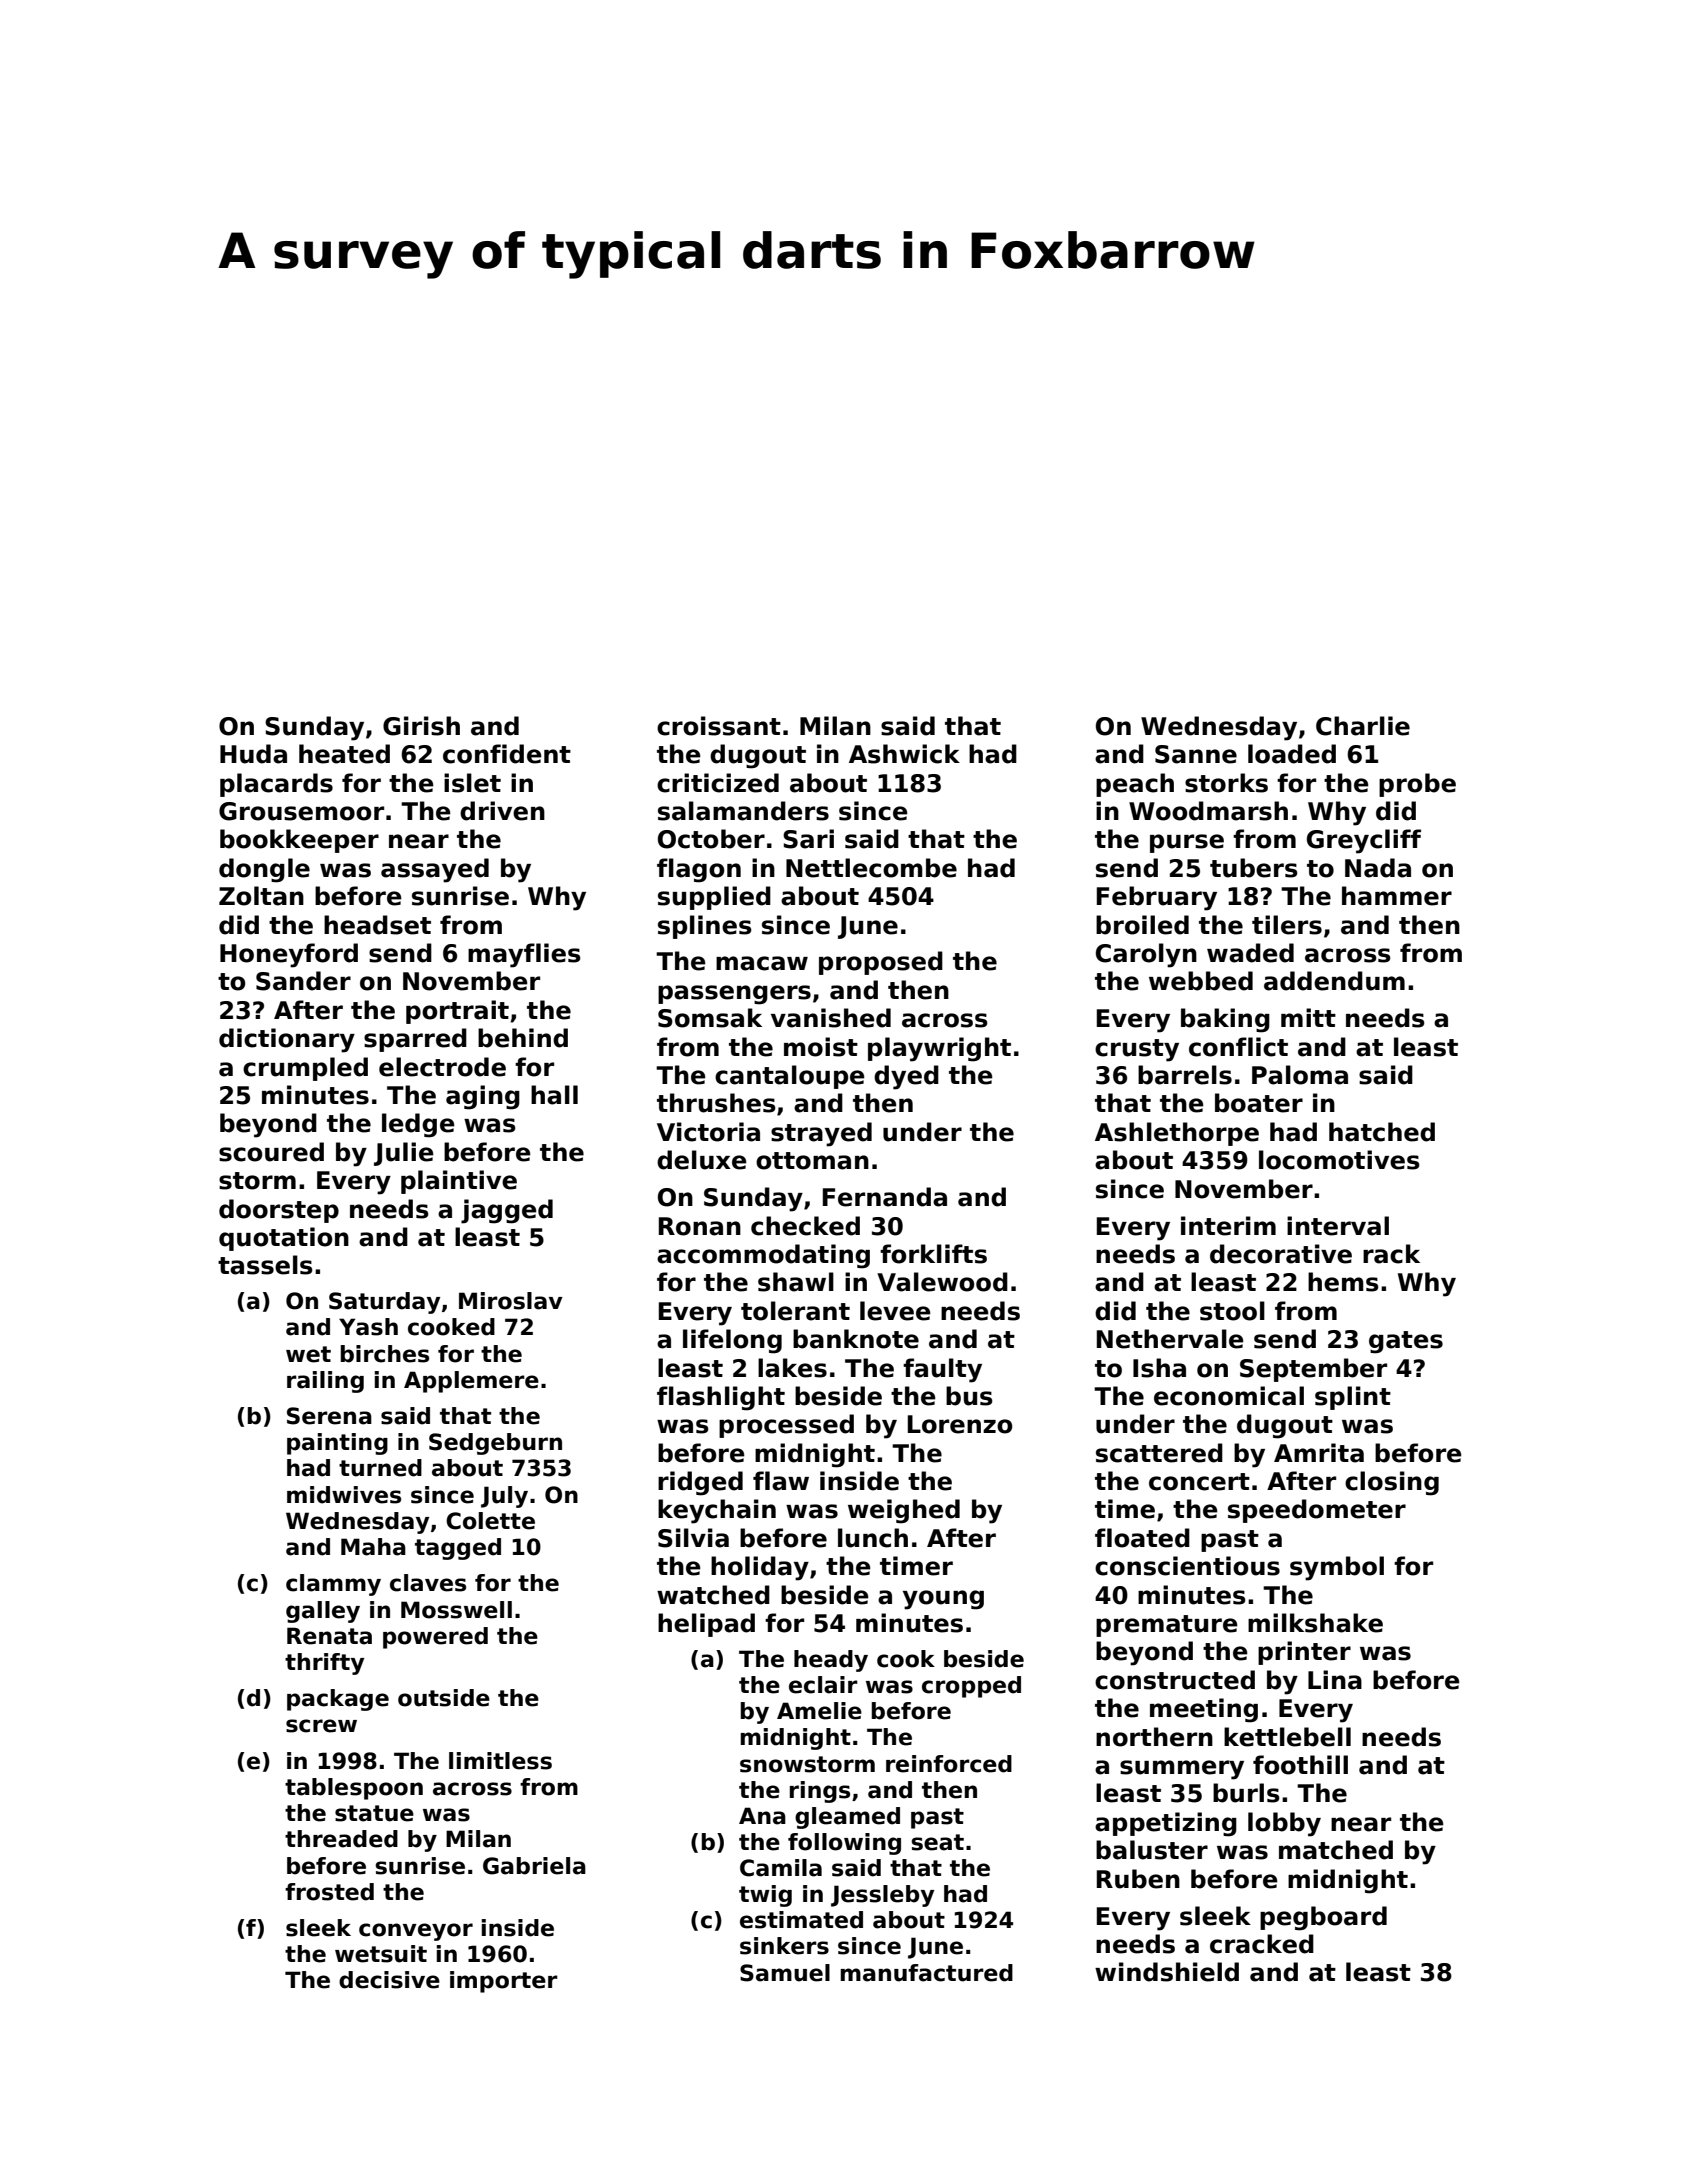 This document has width=1683, height=2178. Describe the element at coordinates (1315, 1623) in the document. I see `milkshake` at that location.
